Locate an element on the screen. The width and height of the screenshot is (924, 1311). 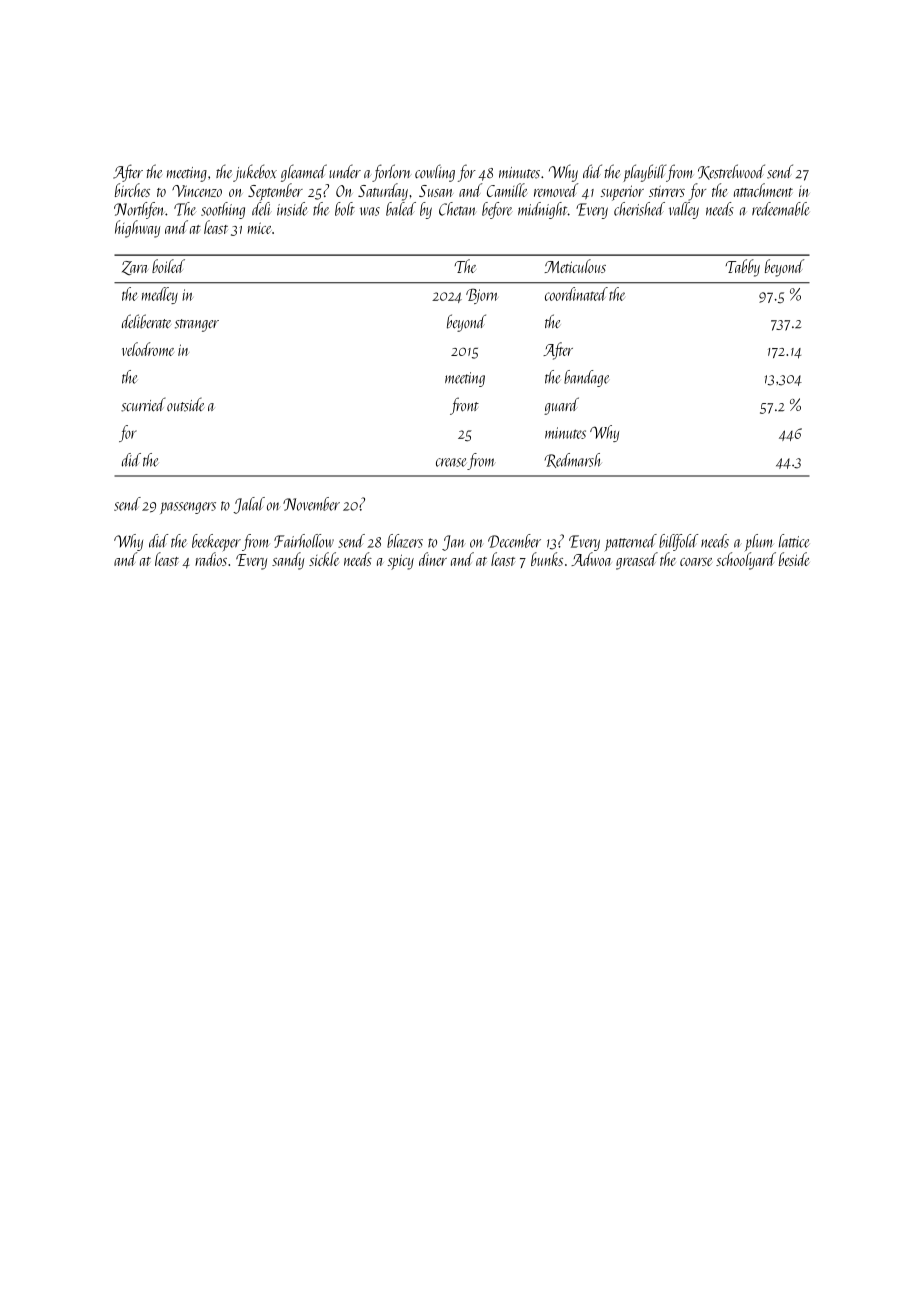
jukebox is located at coordinates (255, 173).
